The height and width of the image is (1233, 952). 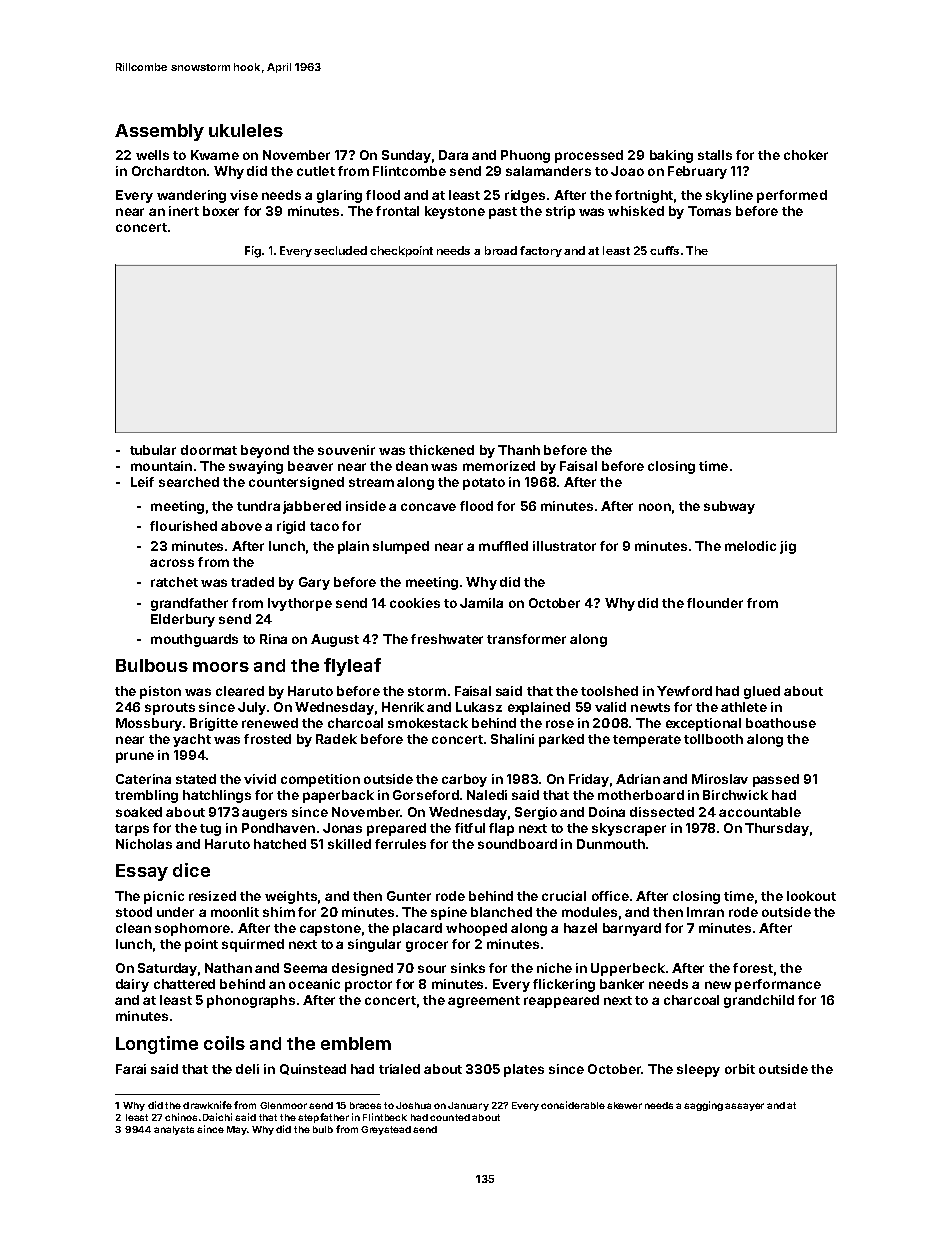 I want to click on cuffs, so click(x=664, y=250).
